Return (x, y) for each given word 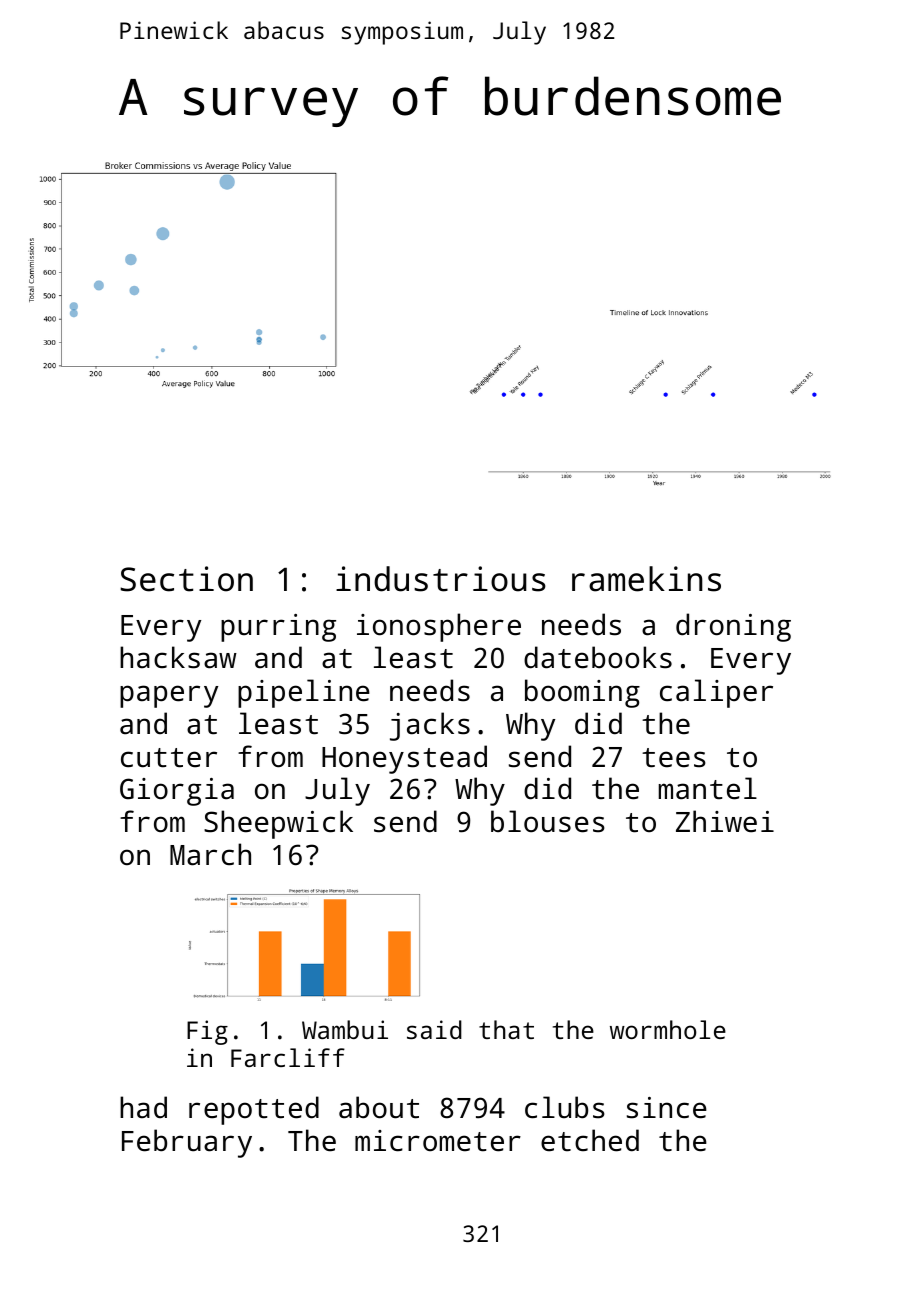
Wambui (345, 1029)
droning (733, 627)
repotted (254, 1110)
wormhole (668, 1029)
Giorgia (177, 792)
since (667, 1108)
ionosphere (439, 627)
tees (674, 758)
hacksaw (178, 657)
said (434, 1029)
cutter (169, 758)
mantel (708, 788)
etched (590, 1140)
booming (582, 693)
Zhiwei (725, 821)
